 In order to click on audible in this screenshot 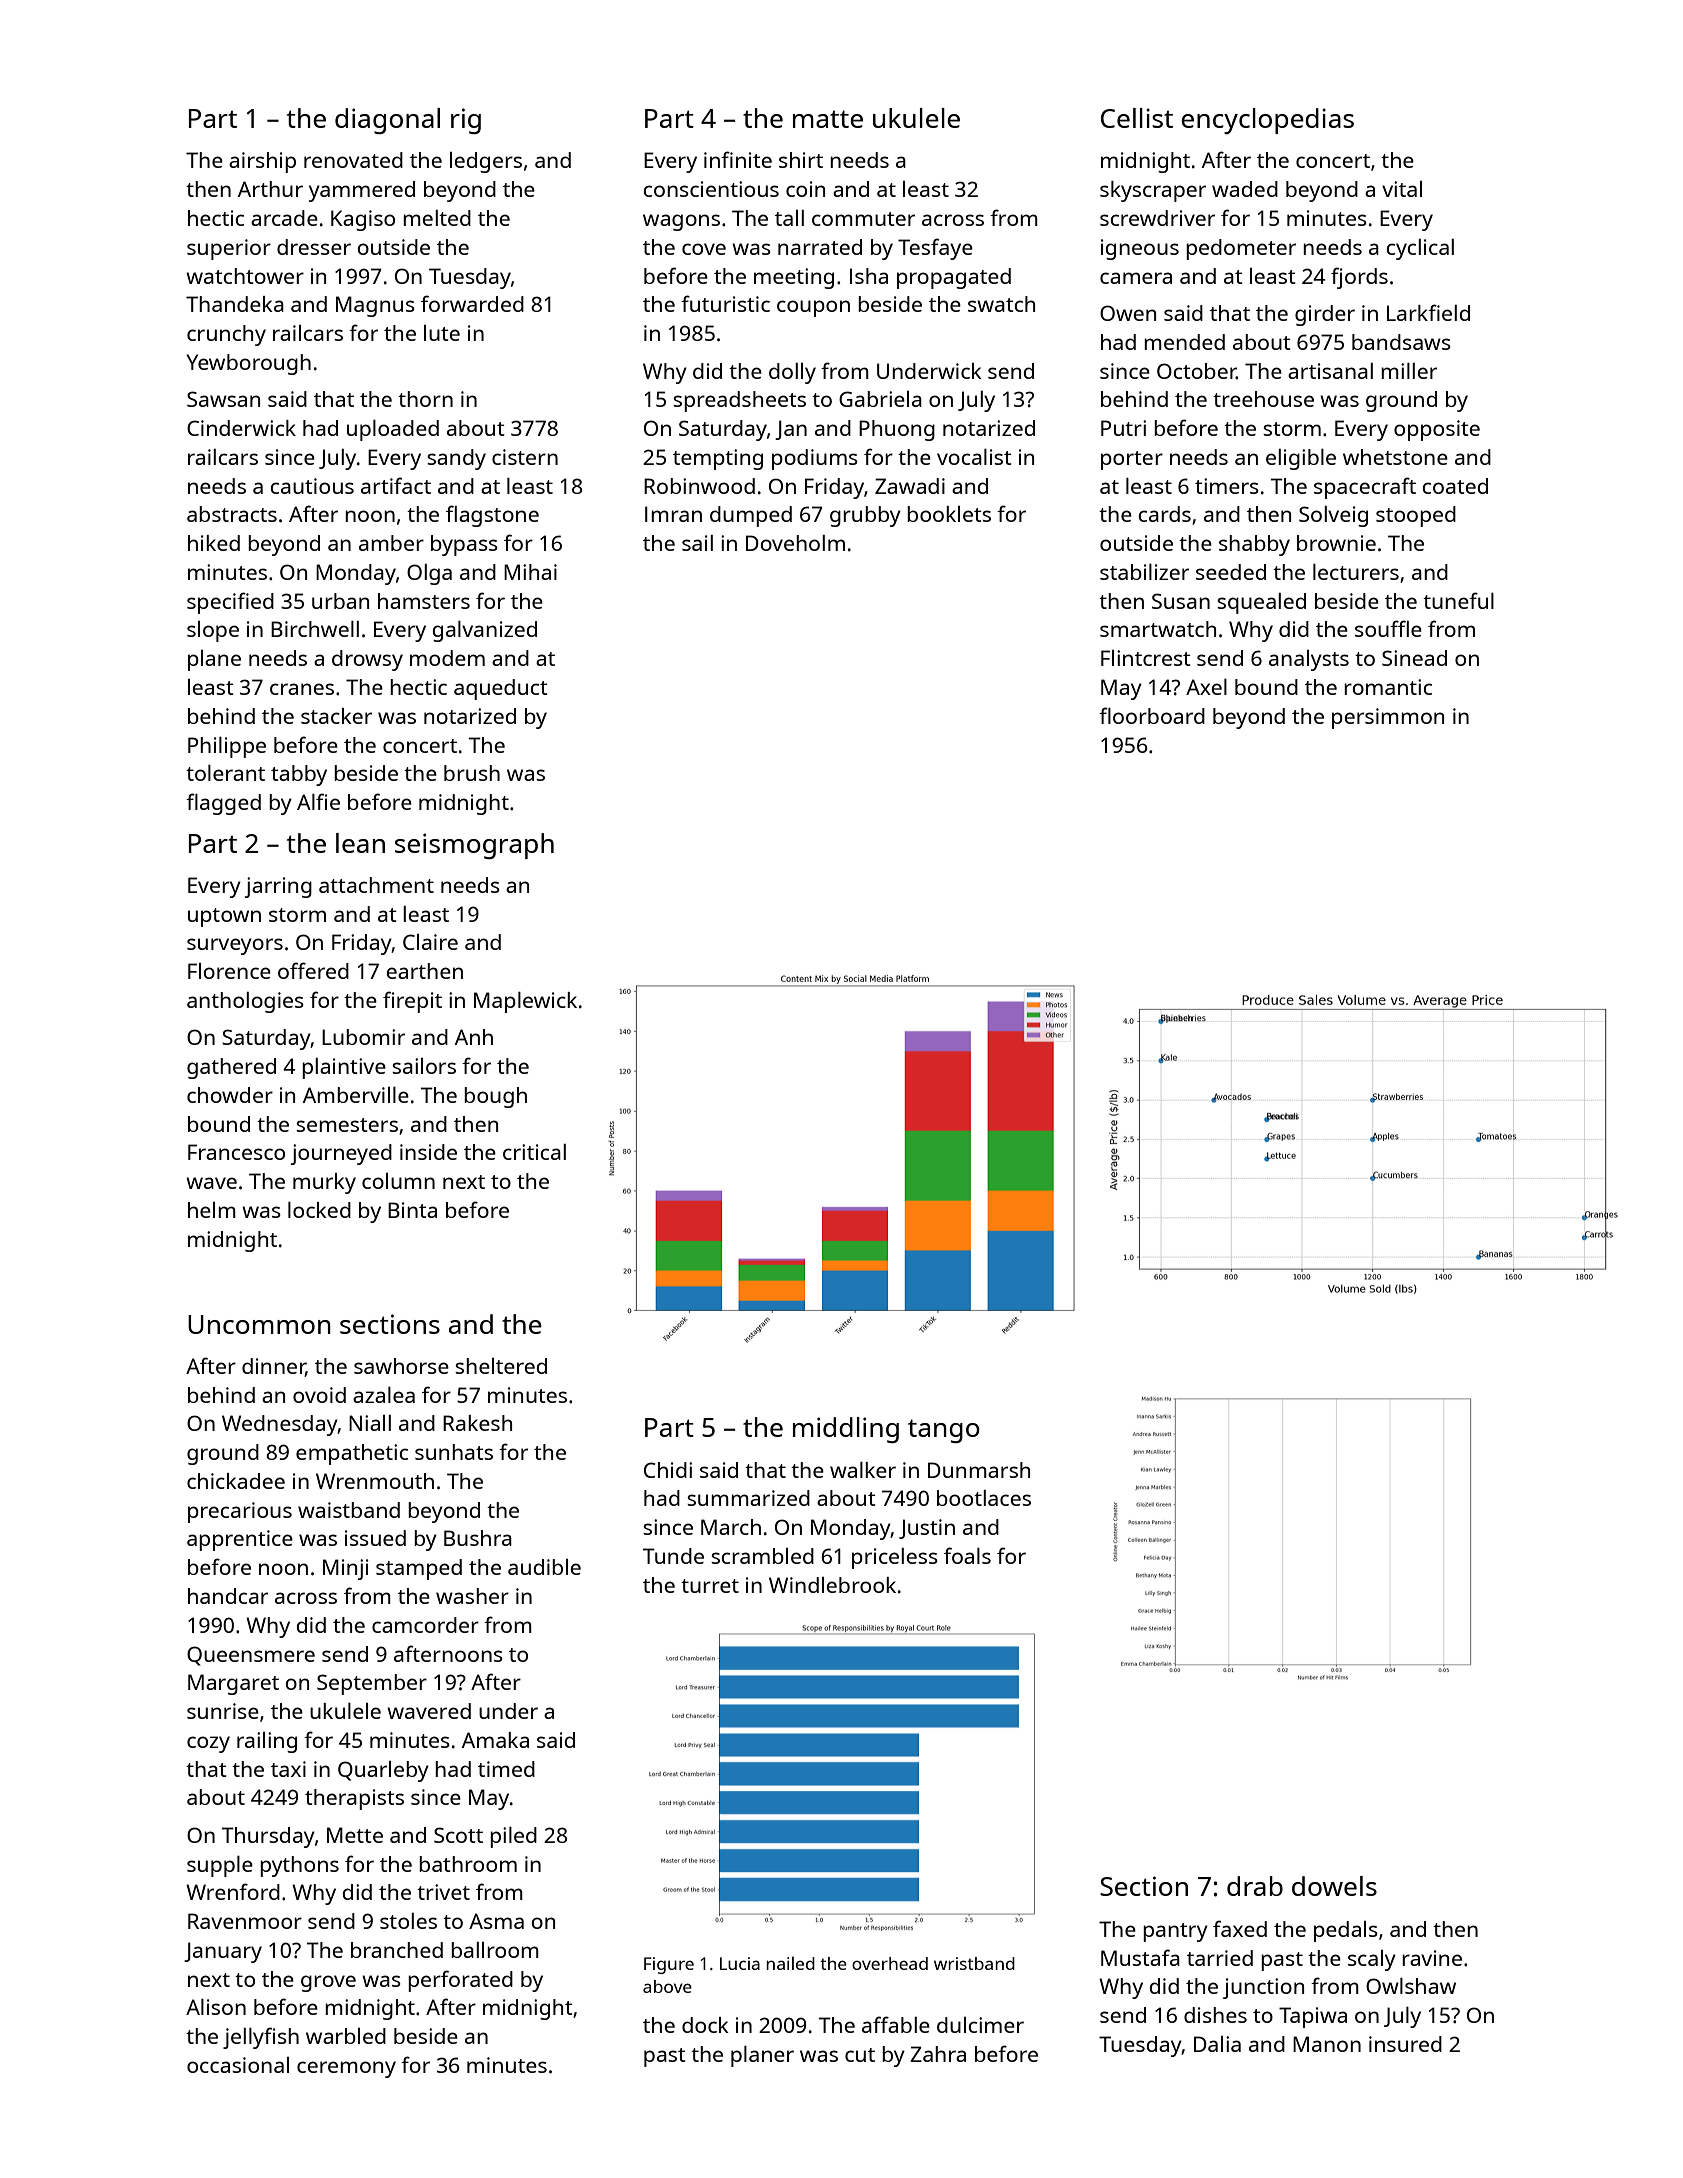, I will do `click(544, 1567)`.
